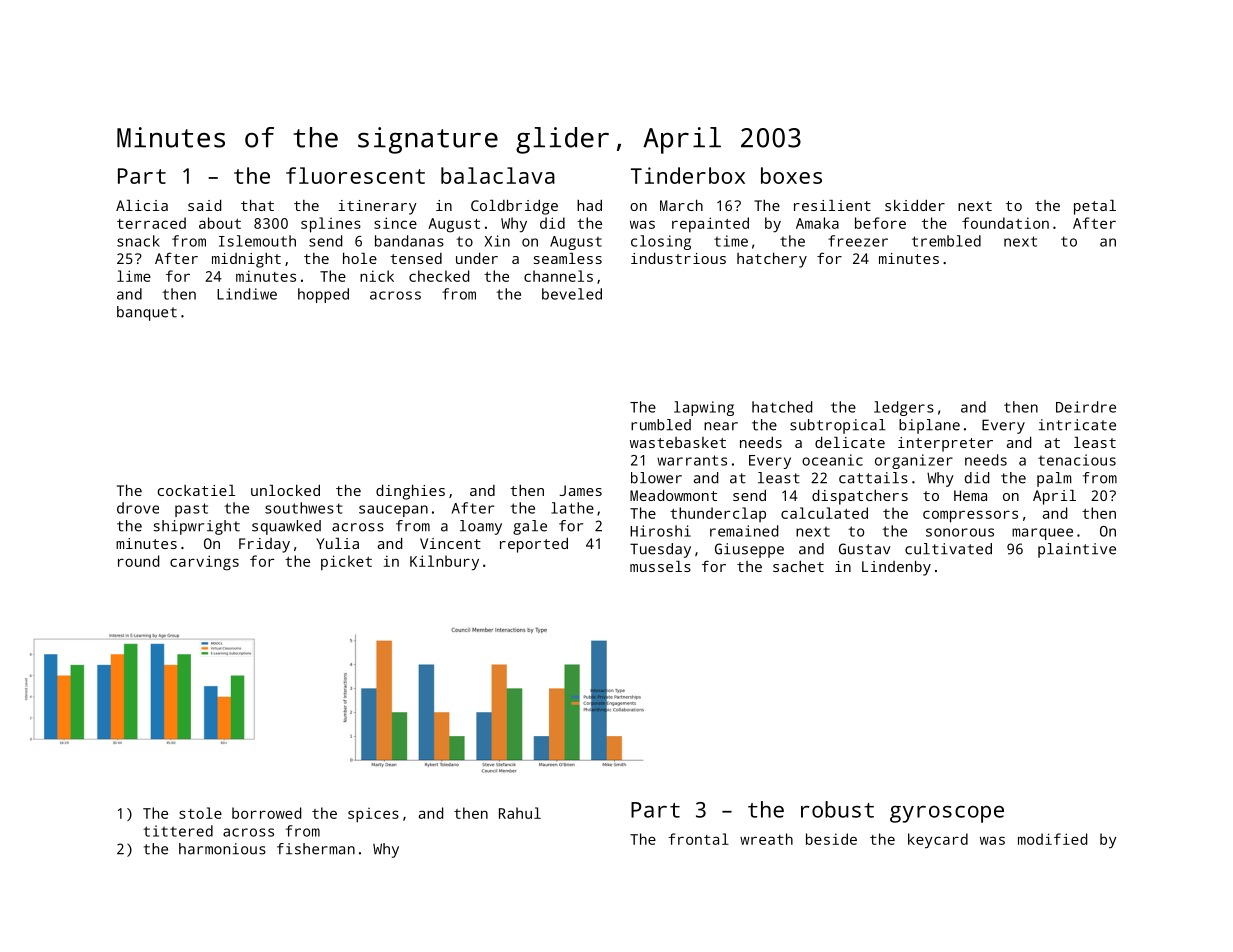 Image resolution: width=1233 pixels, height=952 pixels. I want to click on cockatiel, so click(196, 490).
